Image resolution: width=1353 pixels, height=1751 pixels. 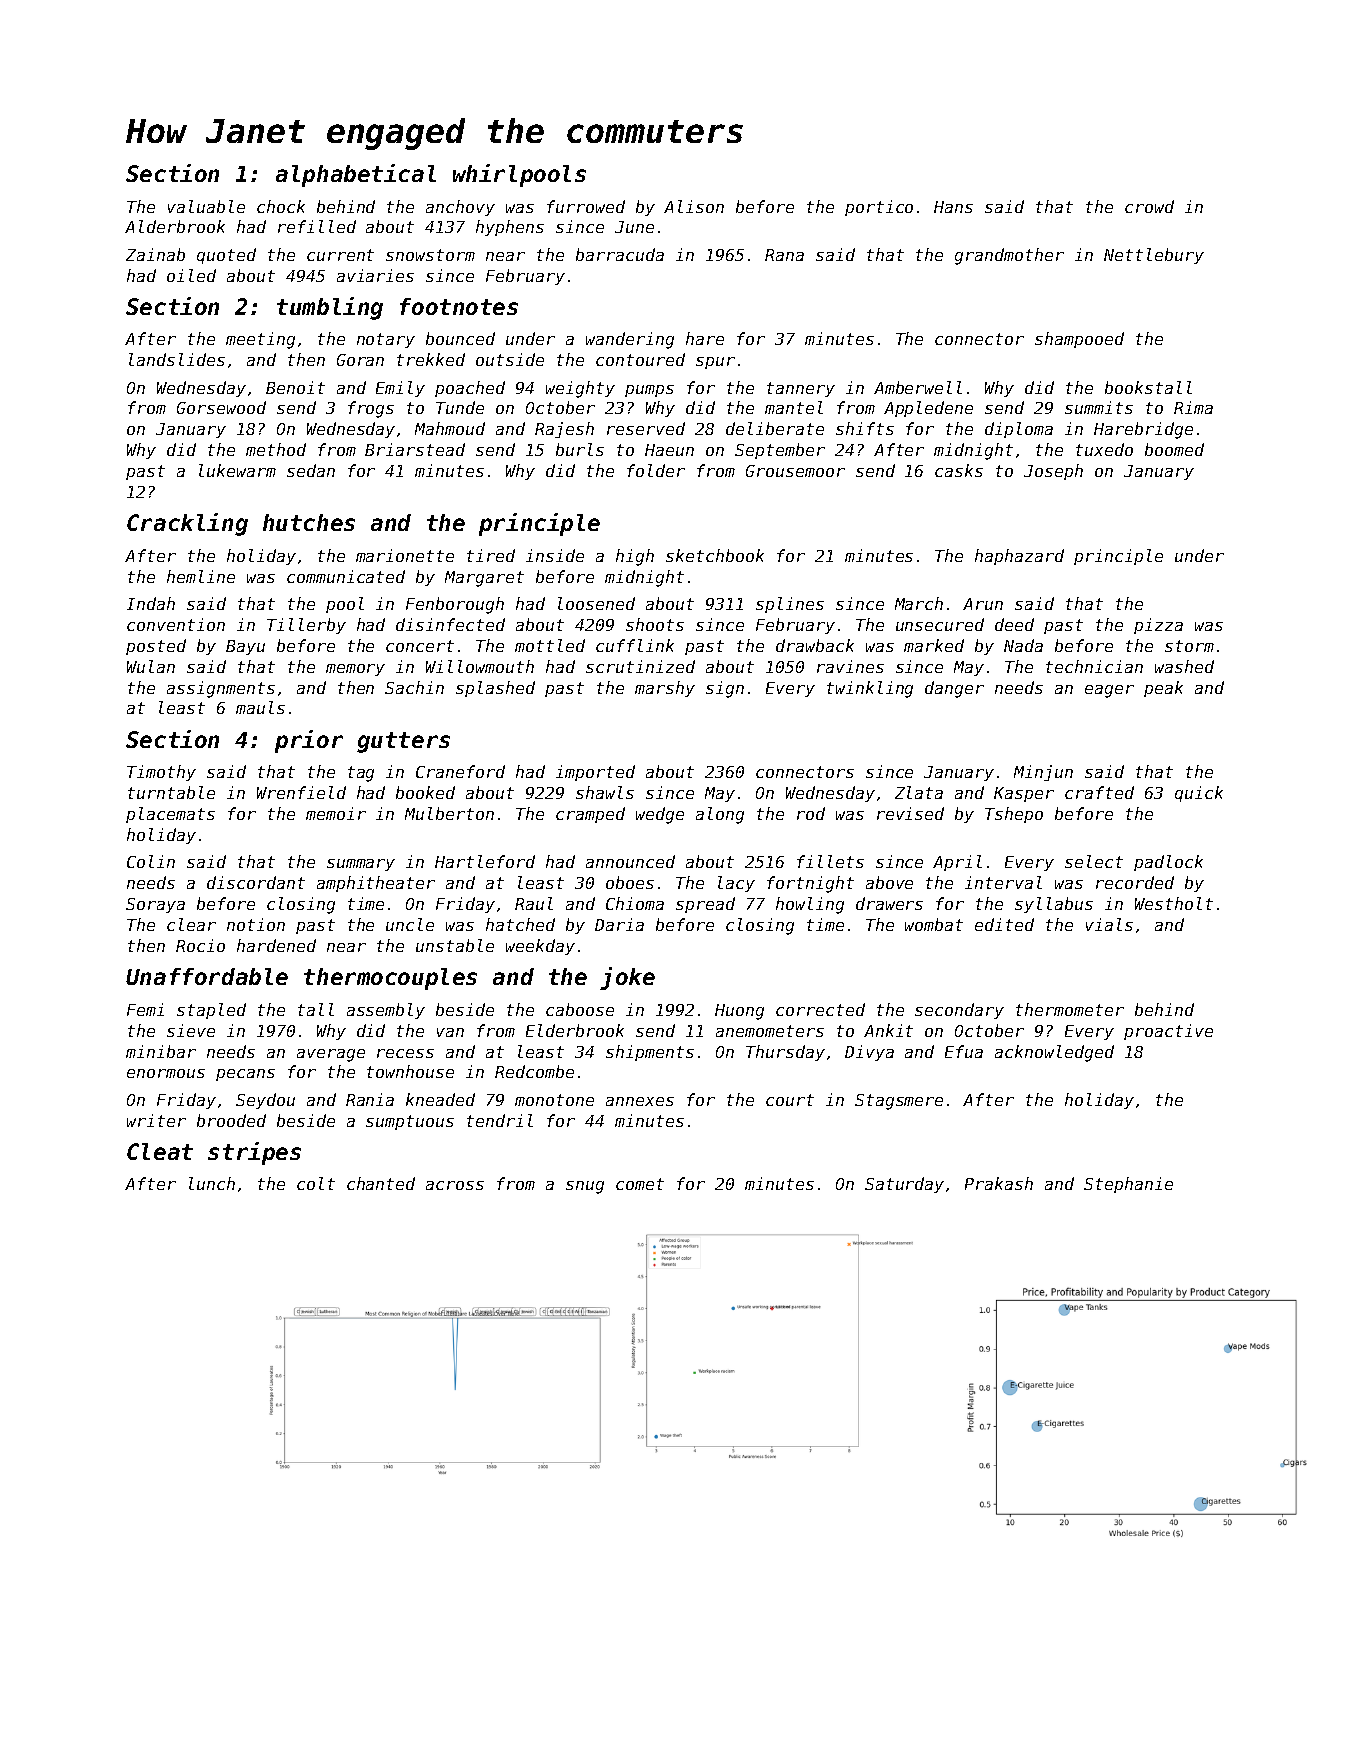 I want to click on across, so click(x=455, y=1185).
